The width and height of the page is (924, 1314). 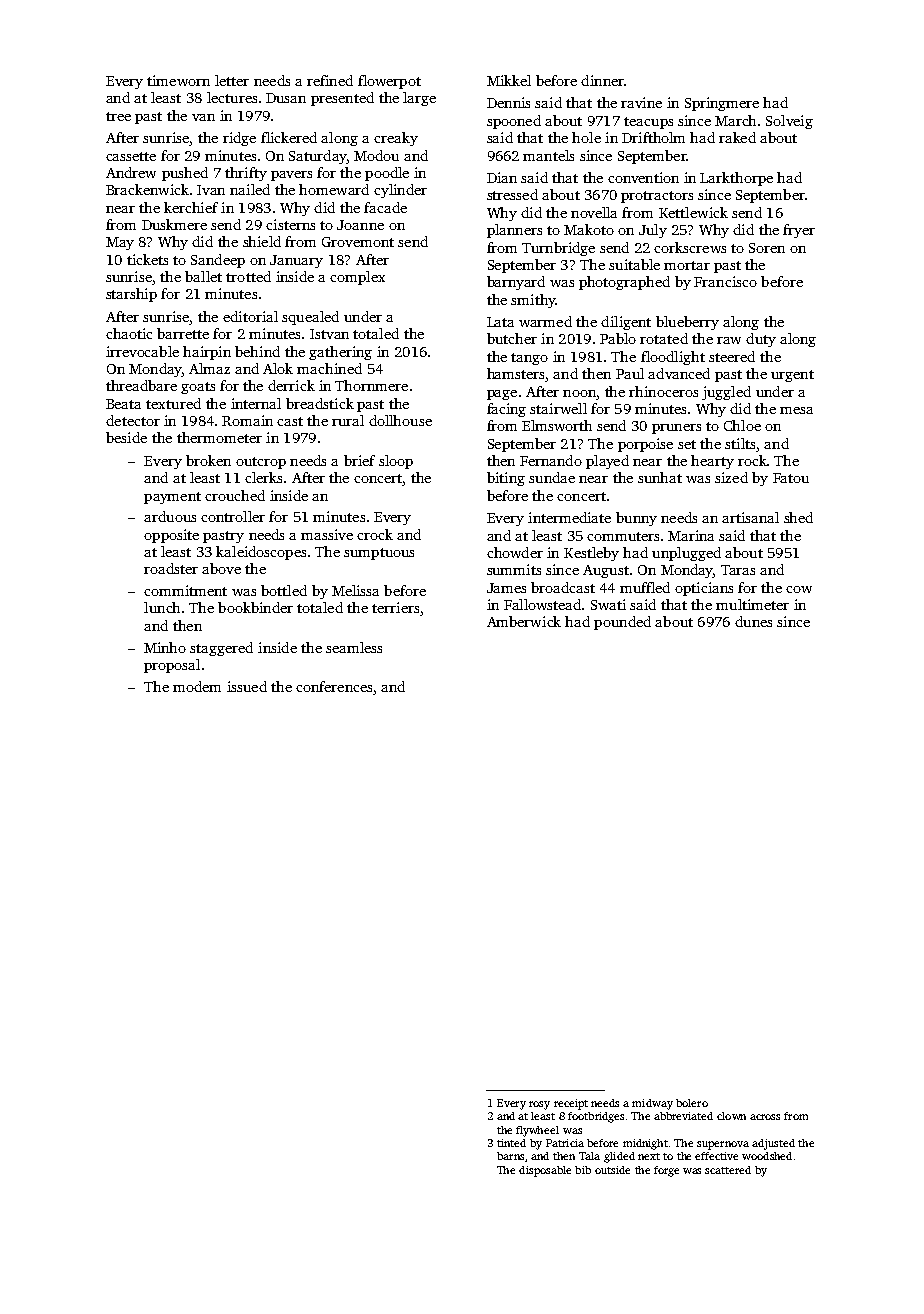 What do you see at coordinates (183, 333) in the page?
I see `barrette` at bounding box center [183, 333].
